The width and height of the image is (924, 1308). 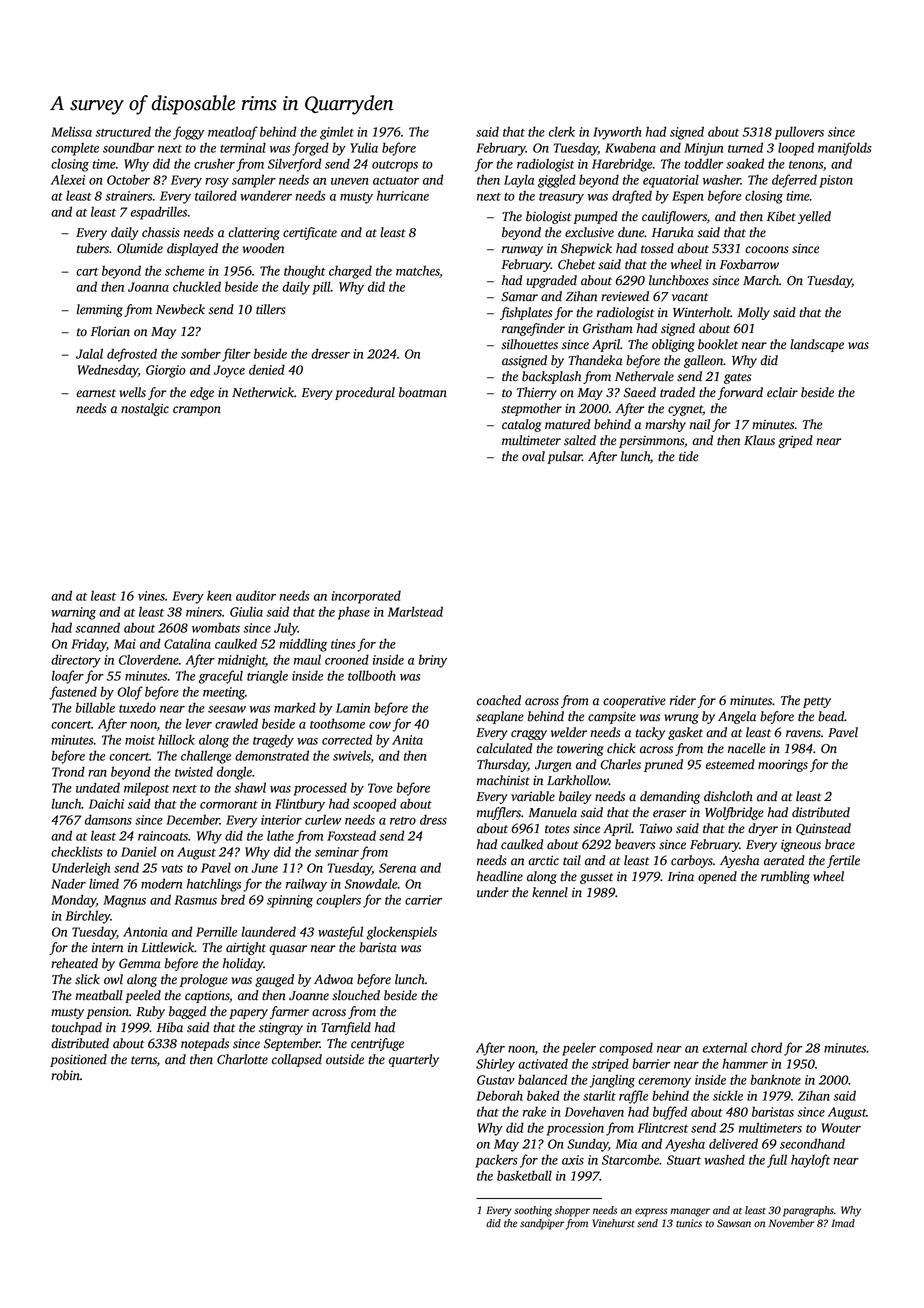 What do you see at coordinates (562, 131) in the image?
I see `clerk` at bounding box center [562, 131].
